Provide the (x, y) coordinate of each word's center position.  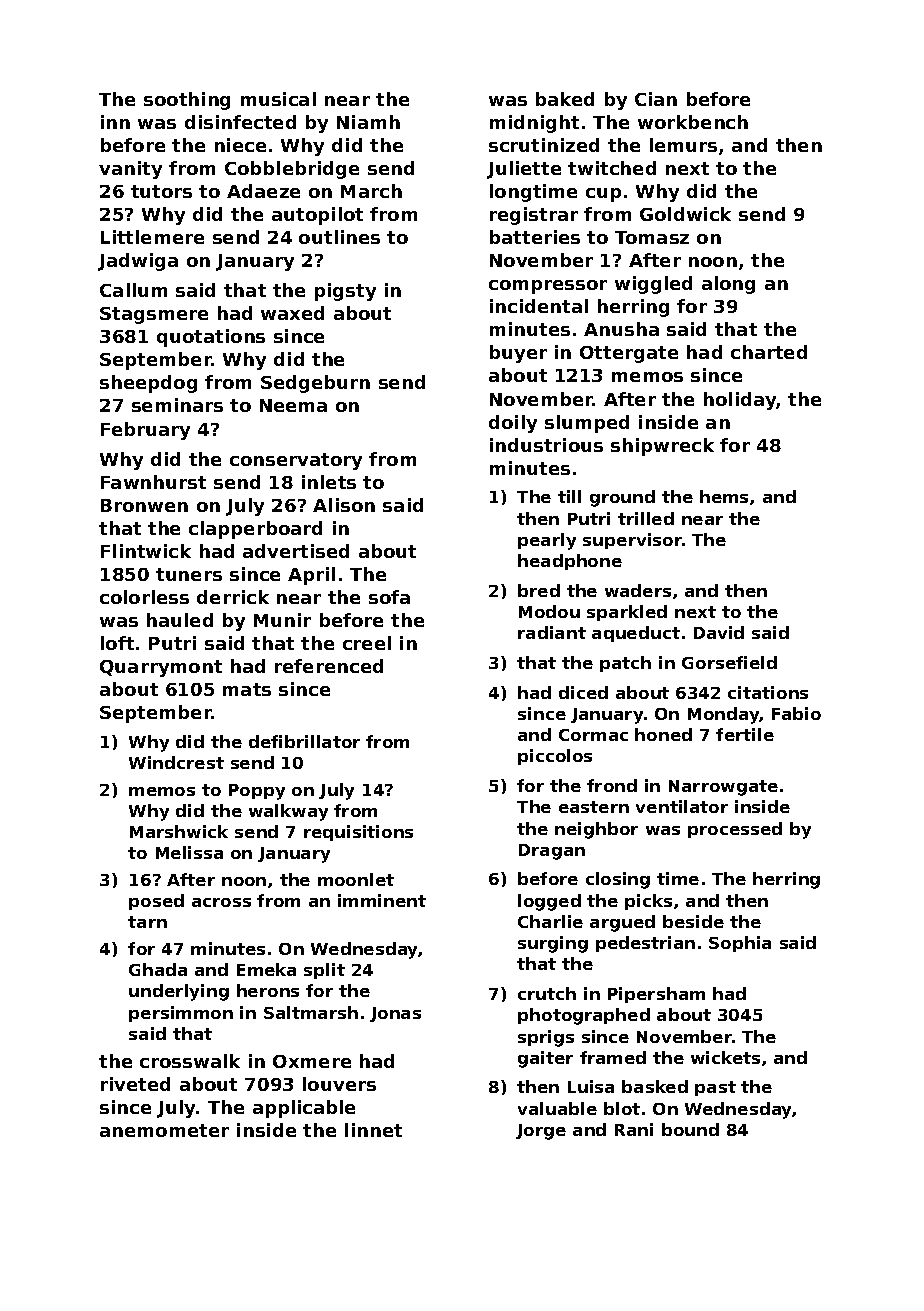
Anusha (621, 329)
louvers (339, 1084)
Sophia (740, 944)
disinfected (240, 122)
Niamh (368, 122)
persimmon (181, 1014)
